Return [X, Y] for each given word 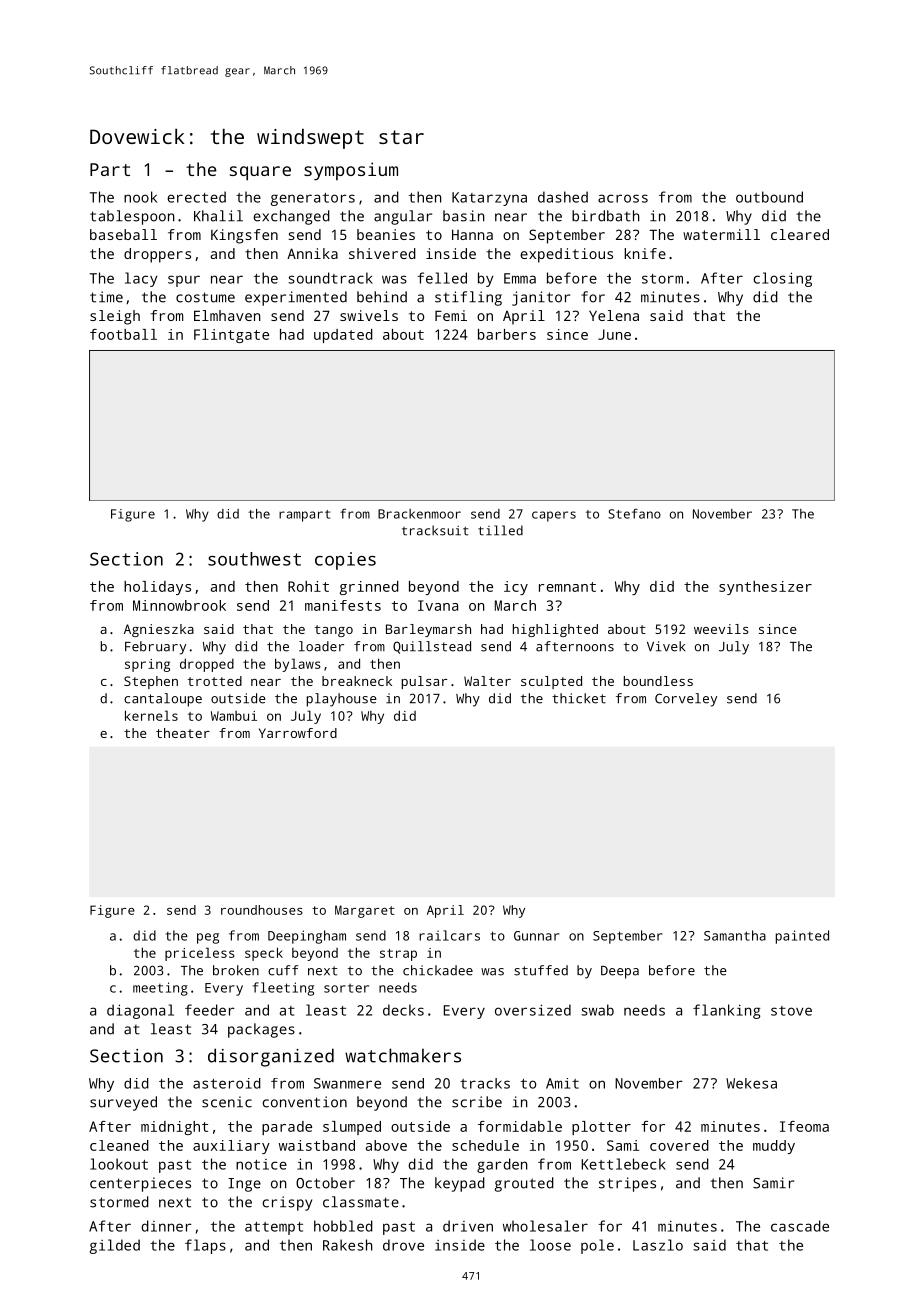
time [106, 297]
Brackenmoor [419, 514]
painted [802, 937]
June [614, 334]
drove [403, 1245]
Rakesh [348, 1245]
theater [183, 733]
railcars [449, 935]
